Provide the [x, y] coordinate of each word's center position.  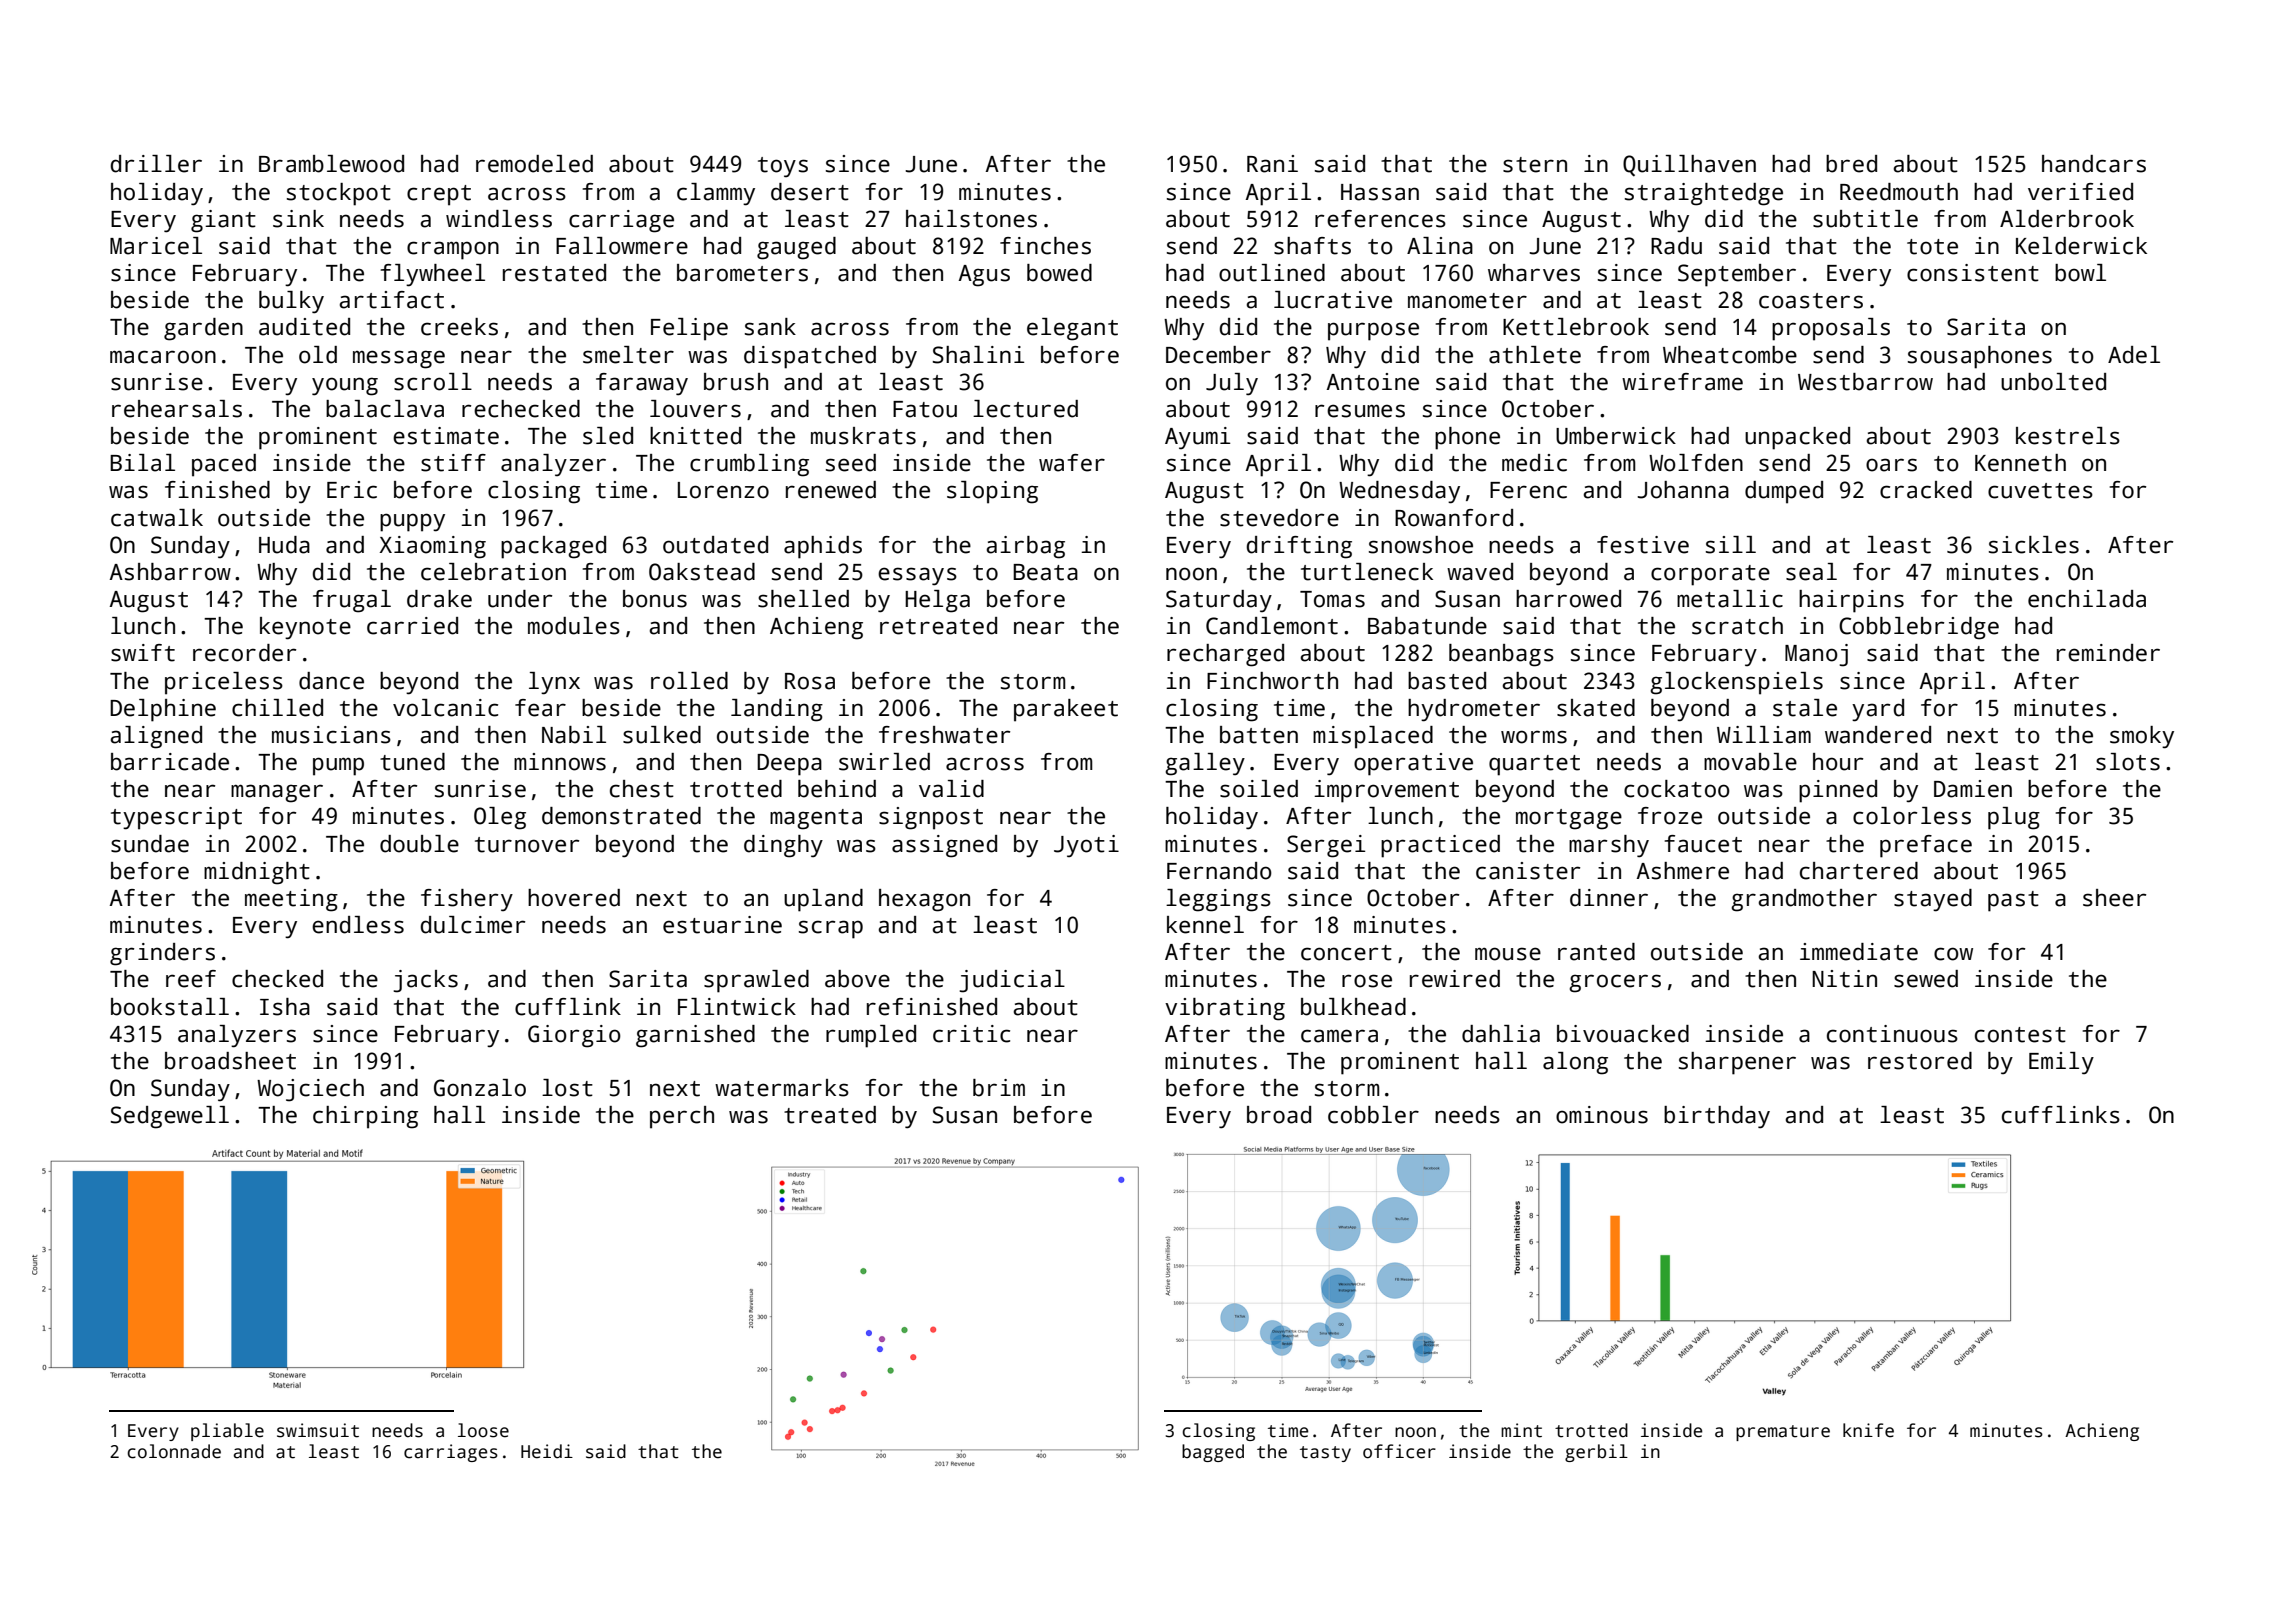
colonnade [174, 1451]
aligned [156, 737]
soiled [1259, 789]
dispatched [810, 357]
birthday [1717, 1117]
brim [999, 1088]
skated [1596, 708]
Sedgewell [170, 1117]
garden [203, 329]
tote [1932, 247]
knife [1868, 1430]
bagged [1213, 1453]
